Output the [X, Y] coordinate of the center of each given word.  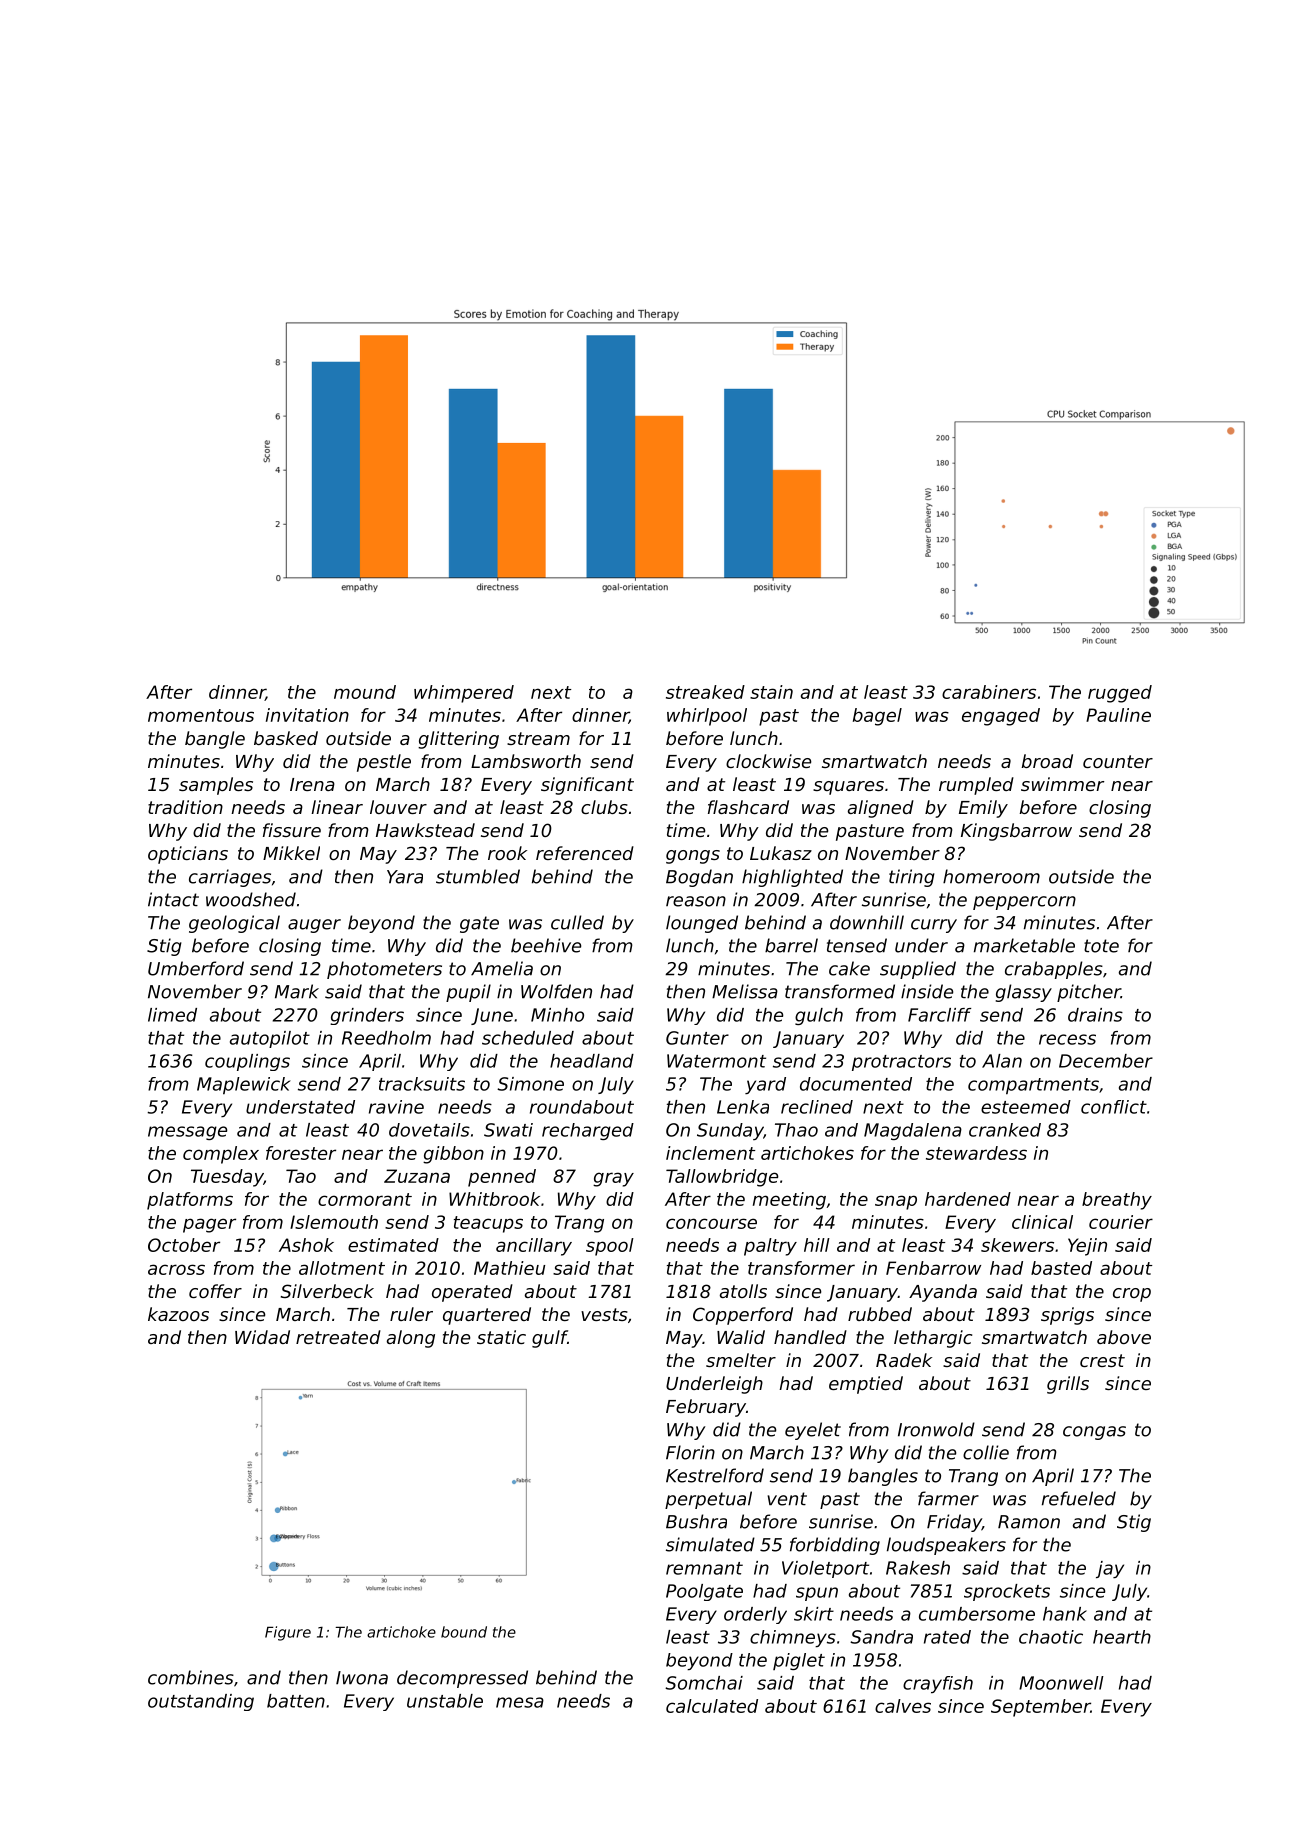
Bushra [696, 1521]
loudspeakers [946, 1546]
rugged [1120, 694]
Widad [262, 1337]
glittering [458, 740]
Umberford [196, 968]
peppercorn [1024, 903]
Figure [288, 1633]
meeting [789, 1201]
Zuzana [417, 1176]
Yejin [1087, 1247]
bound [464, 1632]
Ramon [1029, 1522]
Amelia [502, 968]
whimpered [464, 694]
